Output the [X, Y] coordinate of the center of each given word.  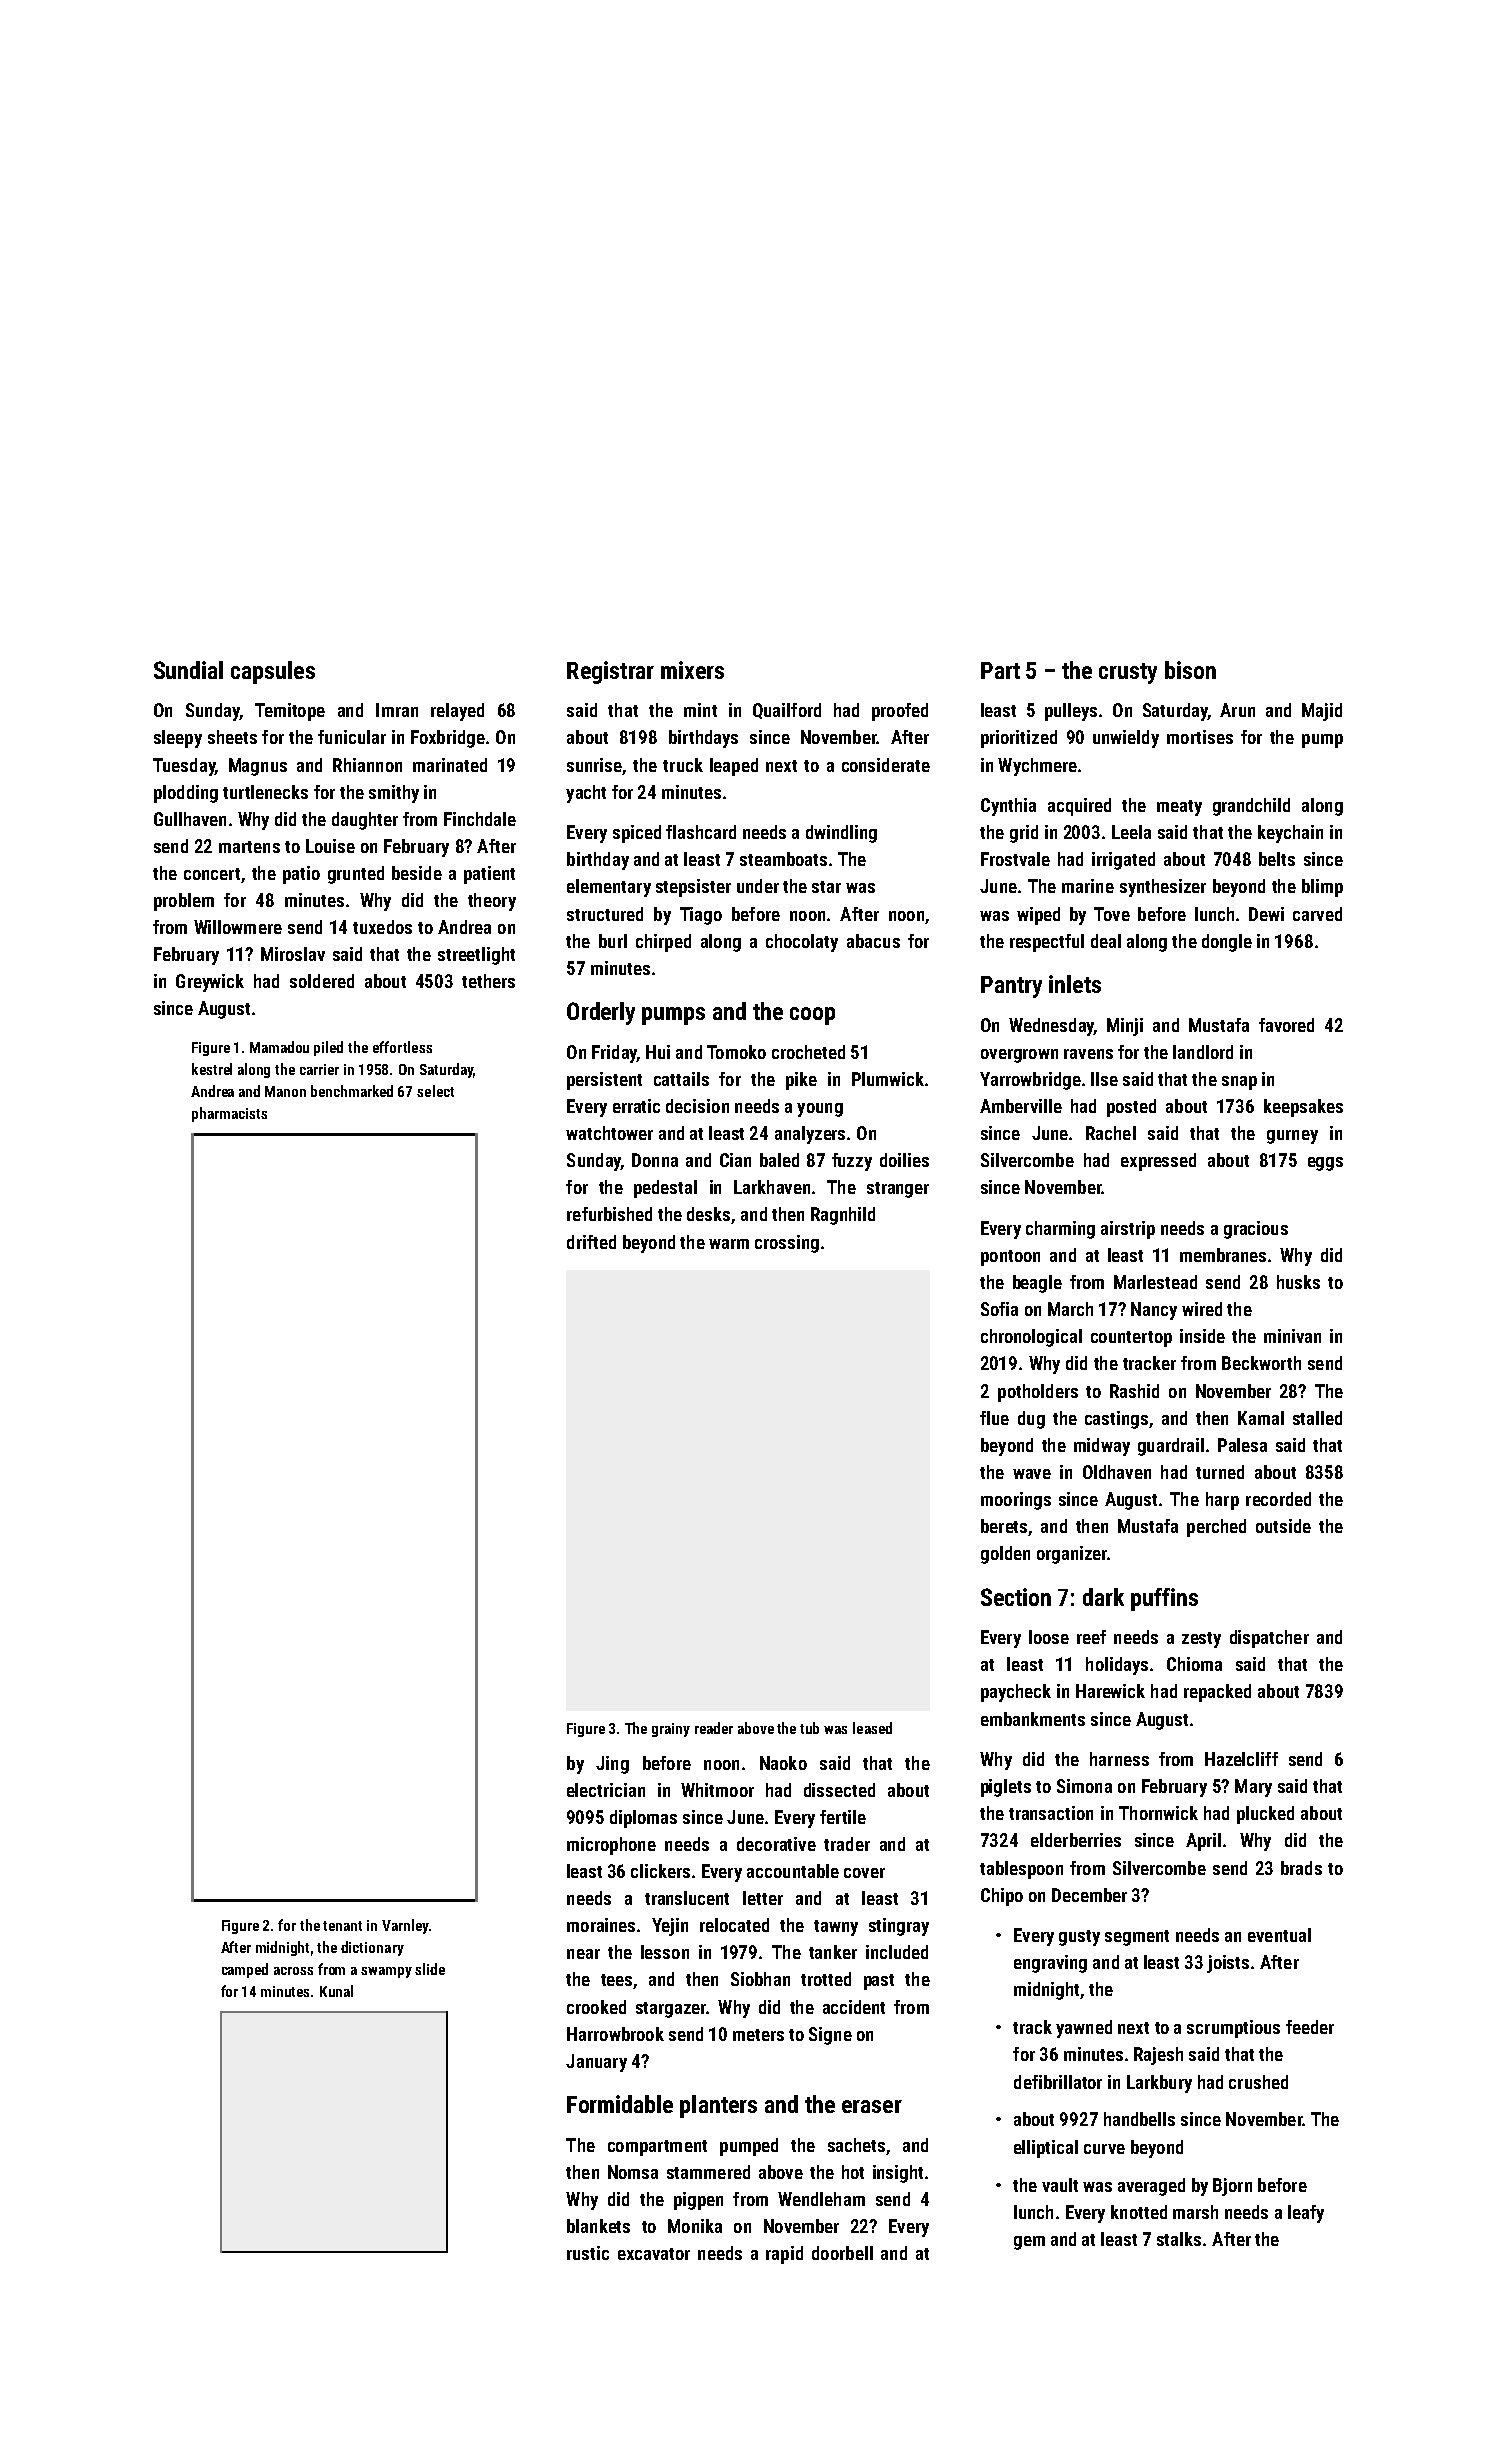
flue [994, 1418]
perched [1216, 1528]
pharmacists [229, 1114]
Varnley [405, 1926]
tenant [342, 1926]
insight [898, 2174]
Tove [1112, 914]
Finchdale [480, 819]
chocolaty [802, 943]
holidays [1117, 1666]
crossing [787, 1244]
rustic [588, 2253]
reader [714, 1728]
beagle [1037, 1284]
